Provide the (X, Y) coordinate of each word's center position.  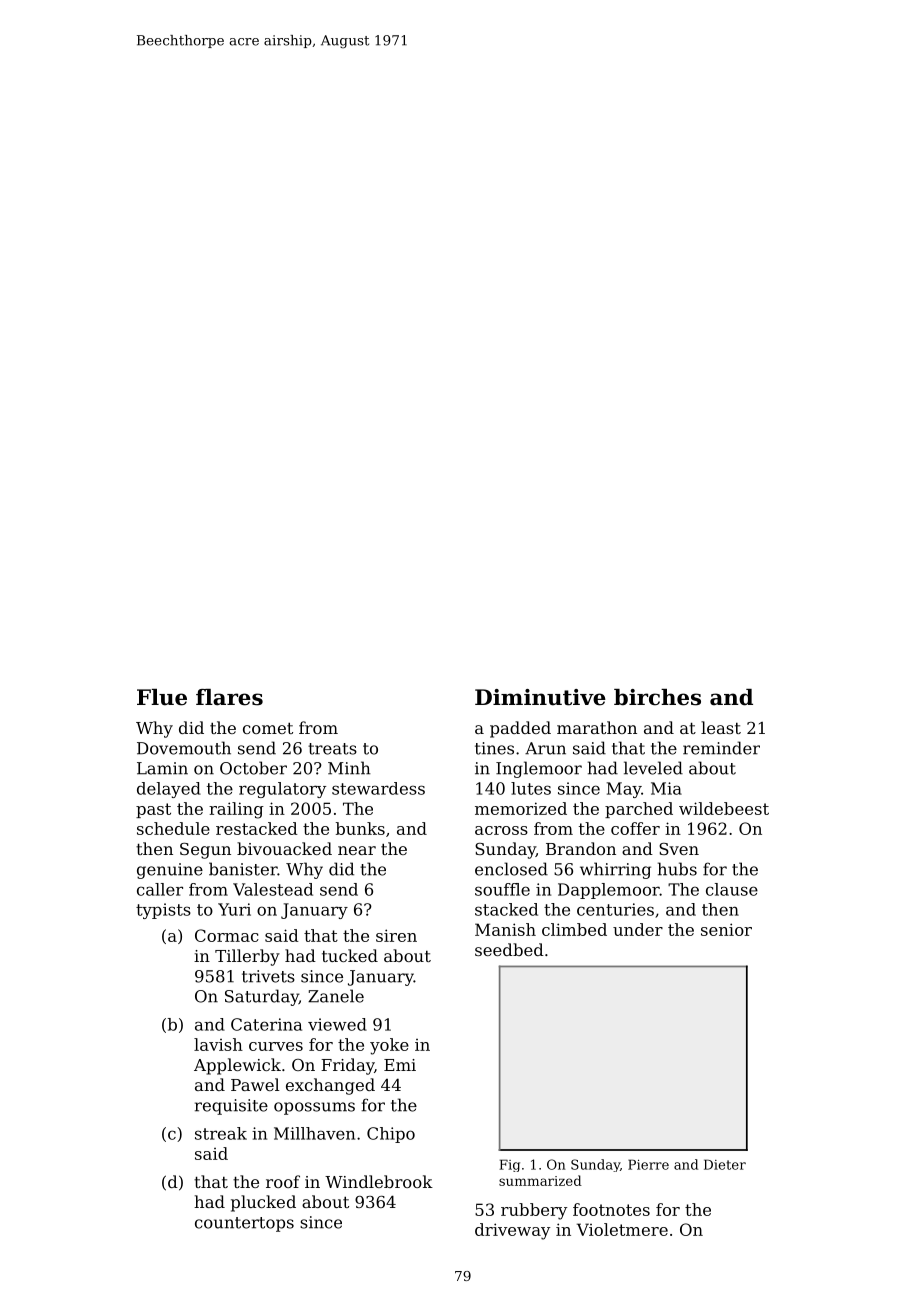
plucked (263, 1203)
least (721, 727)
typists (163, 911)
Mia (666, 788)
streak (221, 1133)
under (638, 929)
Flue (162, 697)
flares (229, 697)
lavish (218, 1044)
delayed (169, 790)
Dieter (725, 1164)
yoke (389, 1046)
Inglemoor (539, 769)
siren (396, 935)
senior (726, 929)
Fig (509, 1165)
